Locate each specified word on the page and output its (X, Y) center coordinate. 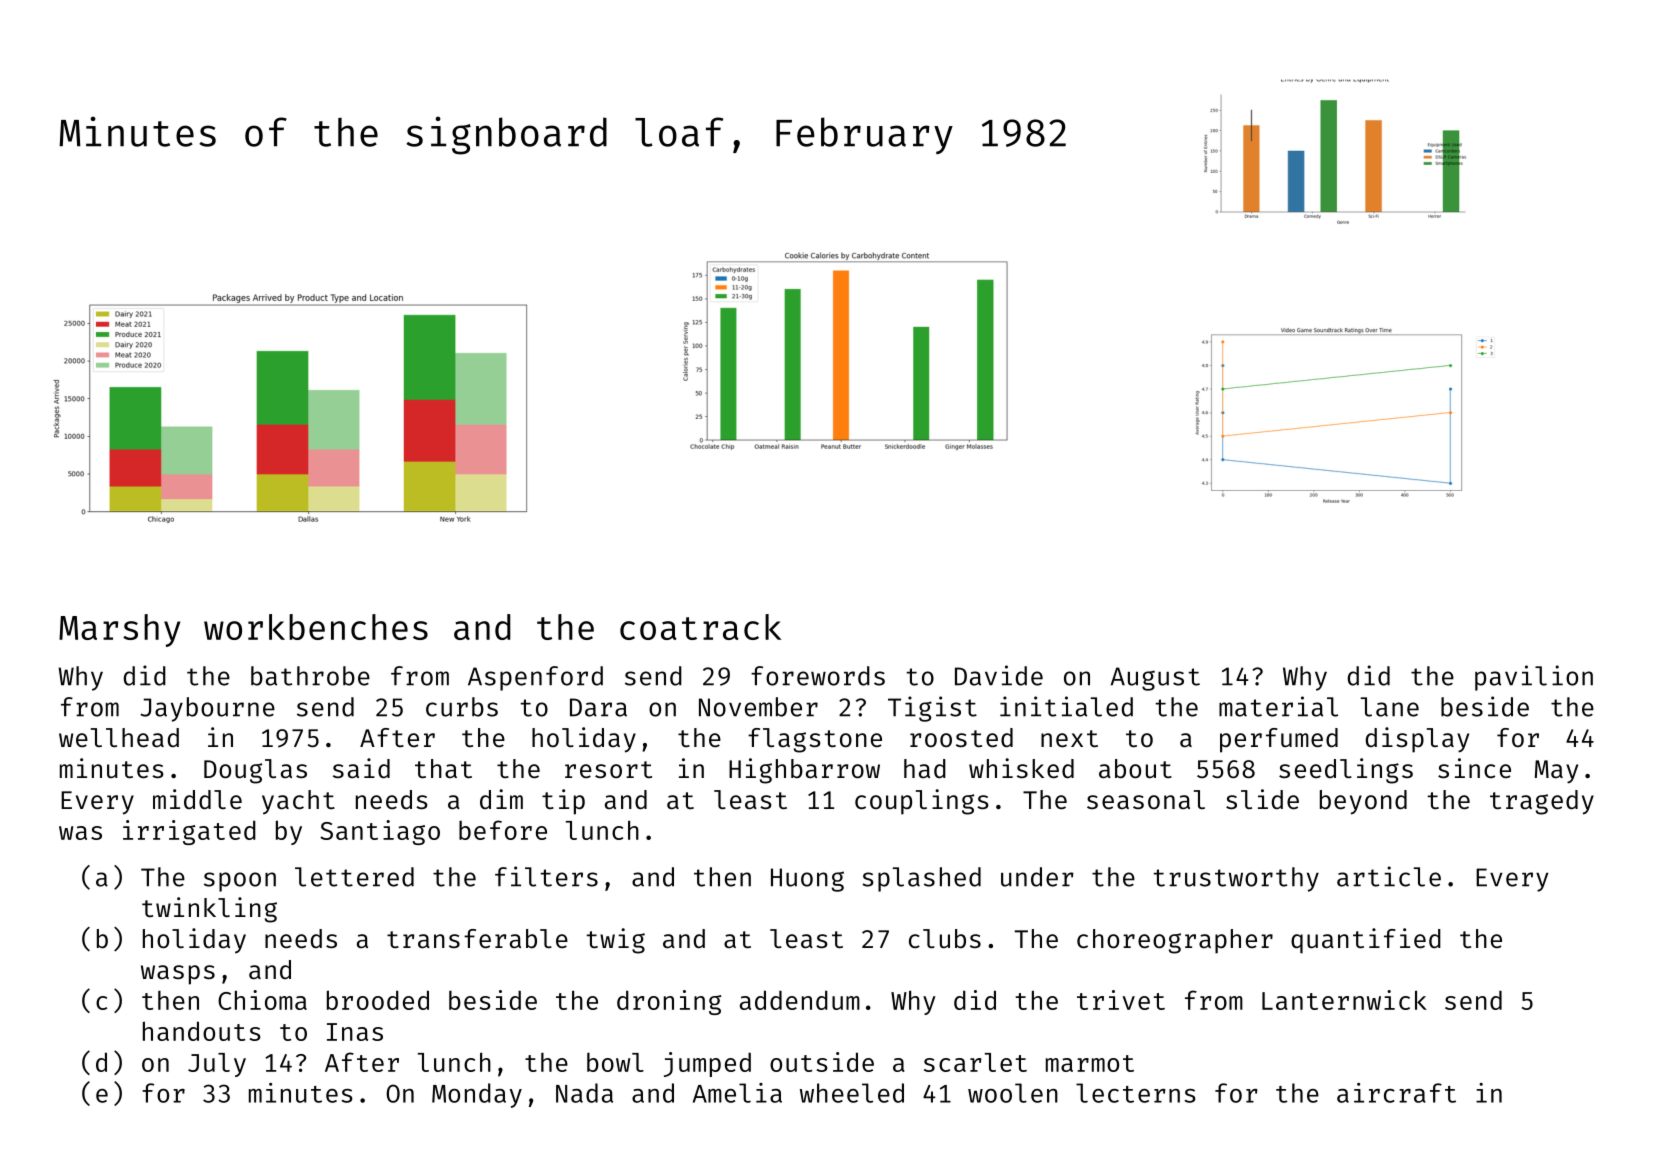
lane (1390, 707)
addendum (800, 1000)
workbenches (316, 627)
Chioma (262, 1000)
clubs (945, 939)
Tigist (932, 709)
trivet (1121, 1000)
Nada (584, 1093)
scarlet (975, 1062)
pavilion (1534, 678)
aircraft (1396, 1093)
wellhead (119, 738)
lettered (354, 877)
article (1389, 876)
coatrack (700, 627)
